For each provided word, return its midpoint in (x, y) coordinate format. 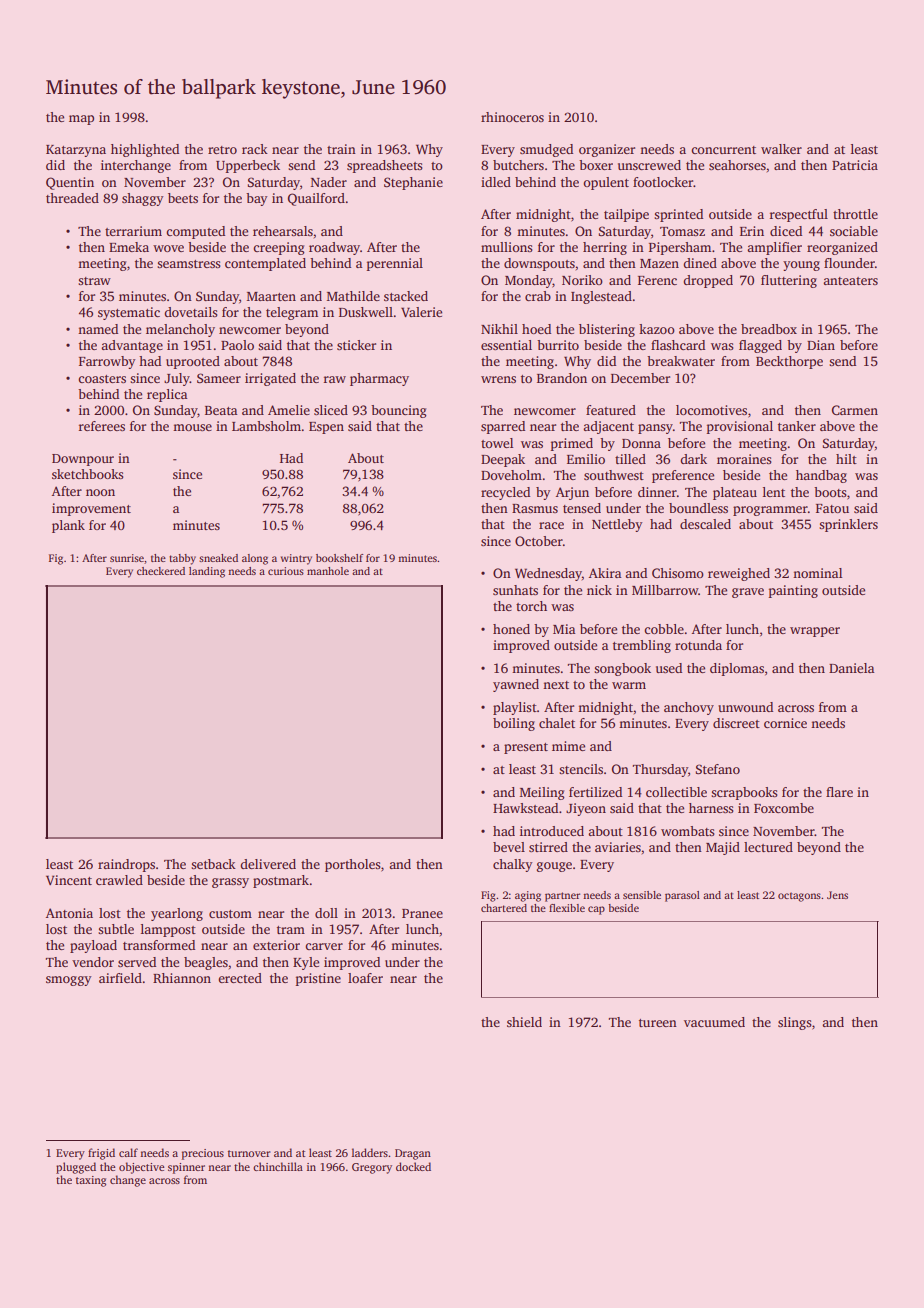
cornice (785, 723)
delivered (268, 864)
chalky (513, 865)
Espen (326, 428)
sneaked (218, 558)
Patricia (855, 165)
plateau (735, 493)
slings (795, 1023)
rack (255, 149)
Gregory (372, 1168)
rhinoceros (512, 117)
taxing (91, 1181)
